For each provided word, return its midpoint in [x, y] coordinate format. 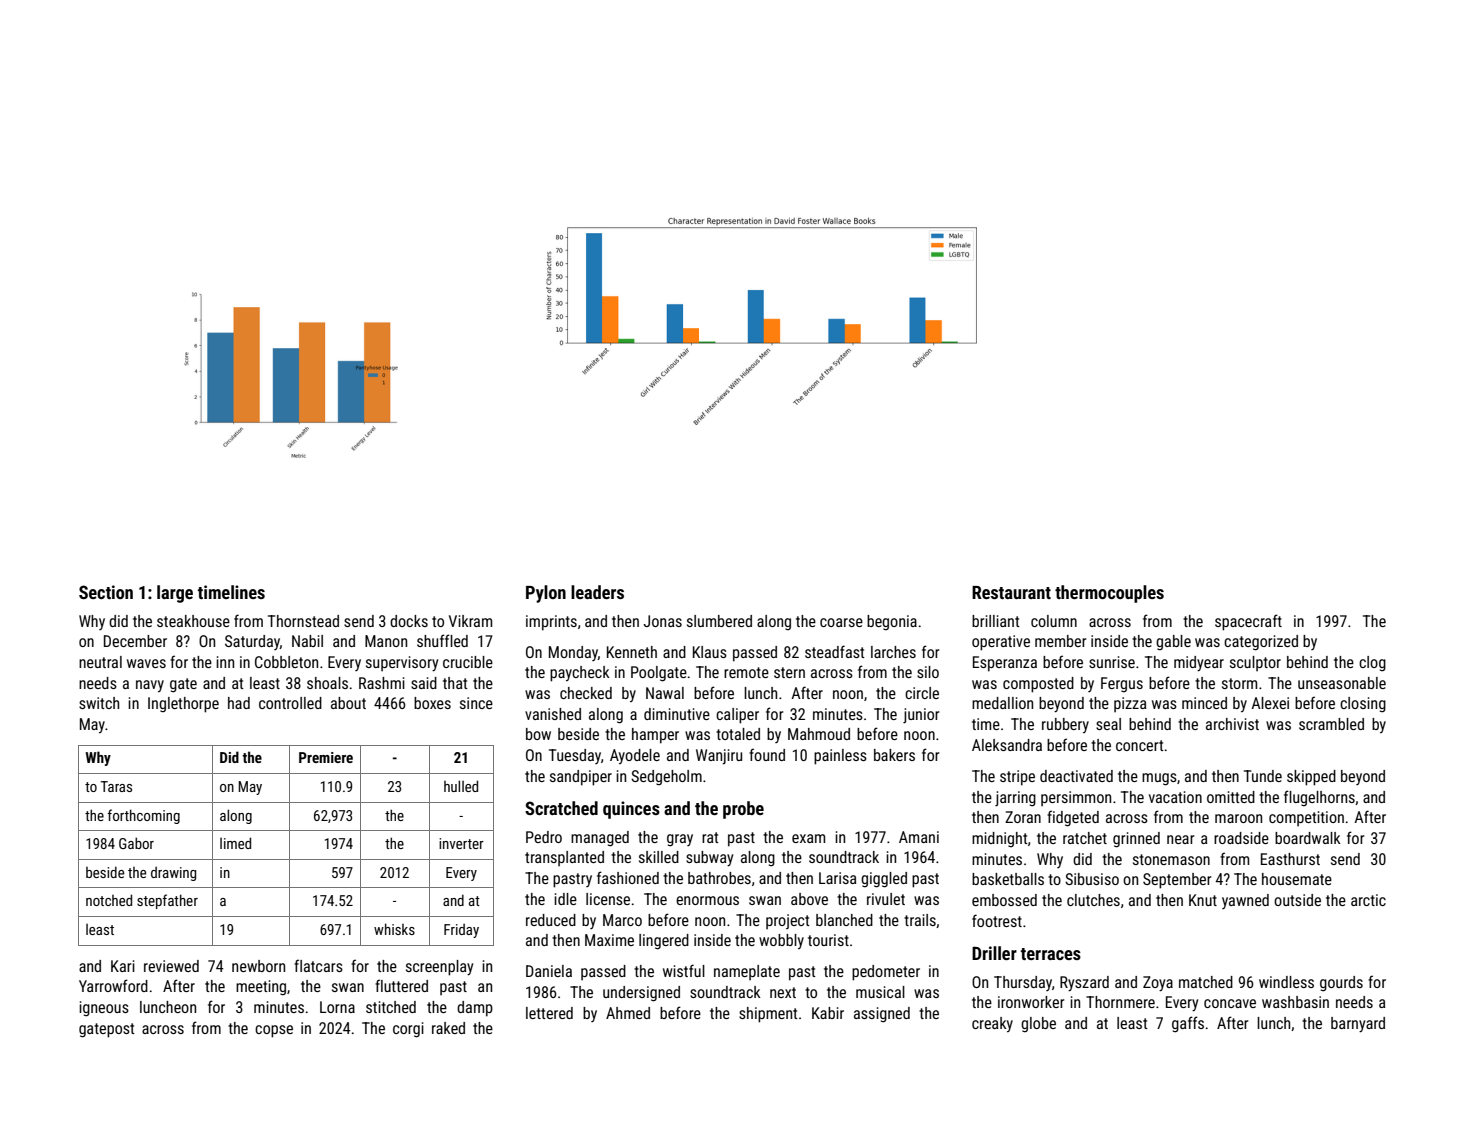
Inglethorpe [183, 705]
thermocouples [1109, 594]
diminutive [677, 714]
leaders [597, 592]
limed [235, 843]
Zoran [1023, 817]
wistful [684, 970]
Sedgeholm [666, 778]
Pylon [546, 594]
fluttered [401, 985]
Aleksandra [1007, 745]
